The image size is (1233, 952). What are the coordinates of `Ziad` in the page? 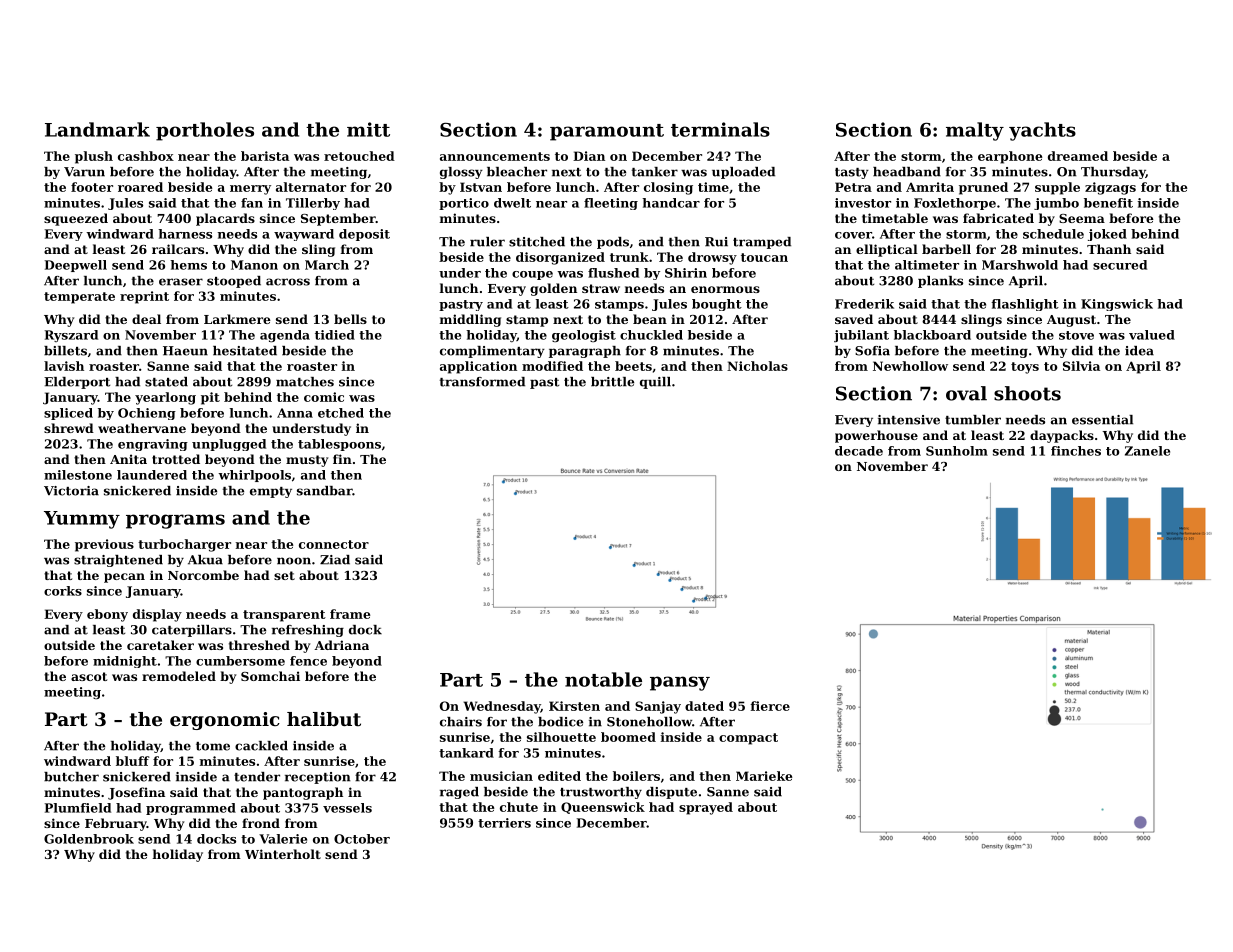 It's located at (335, 560).
